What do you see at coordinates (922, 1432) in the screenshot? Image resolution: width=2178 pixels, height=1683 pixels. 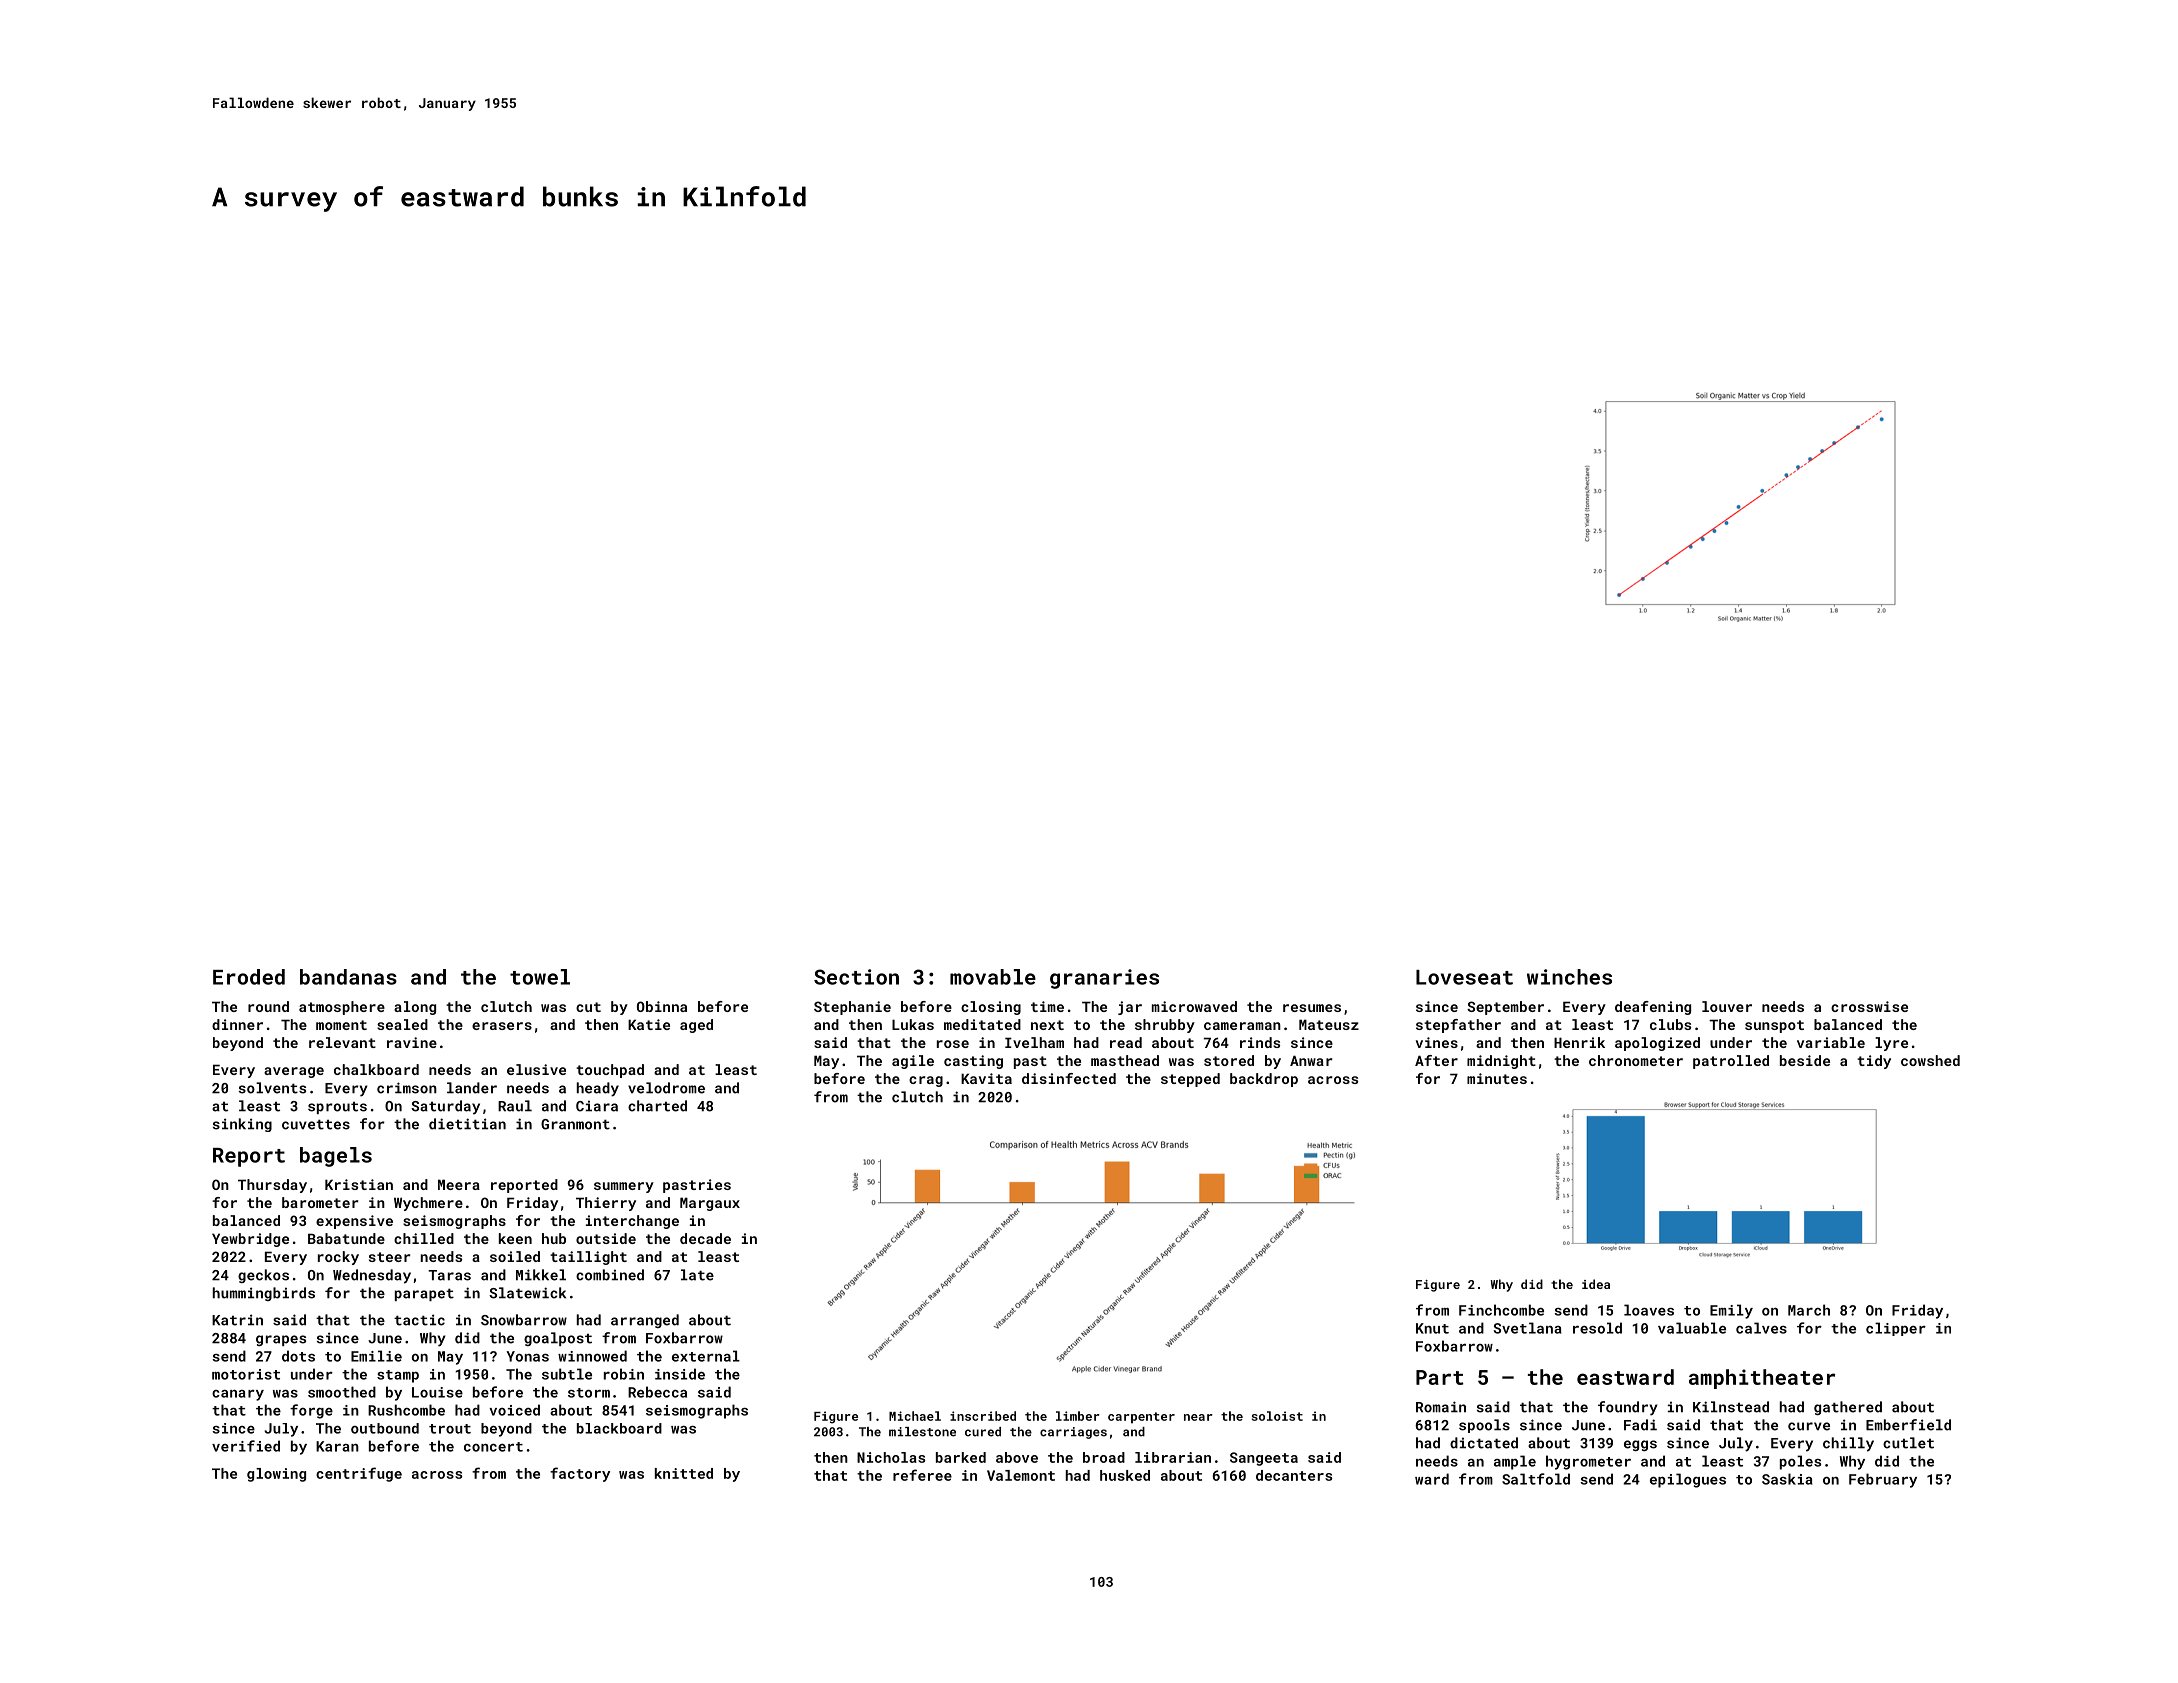 I see `milestone` at bounding box center [922, 1432].
